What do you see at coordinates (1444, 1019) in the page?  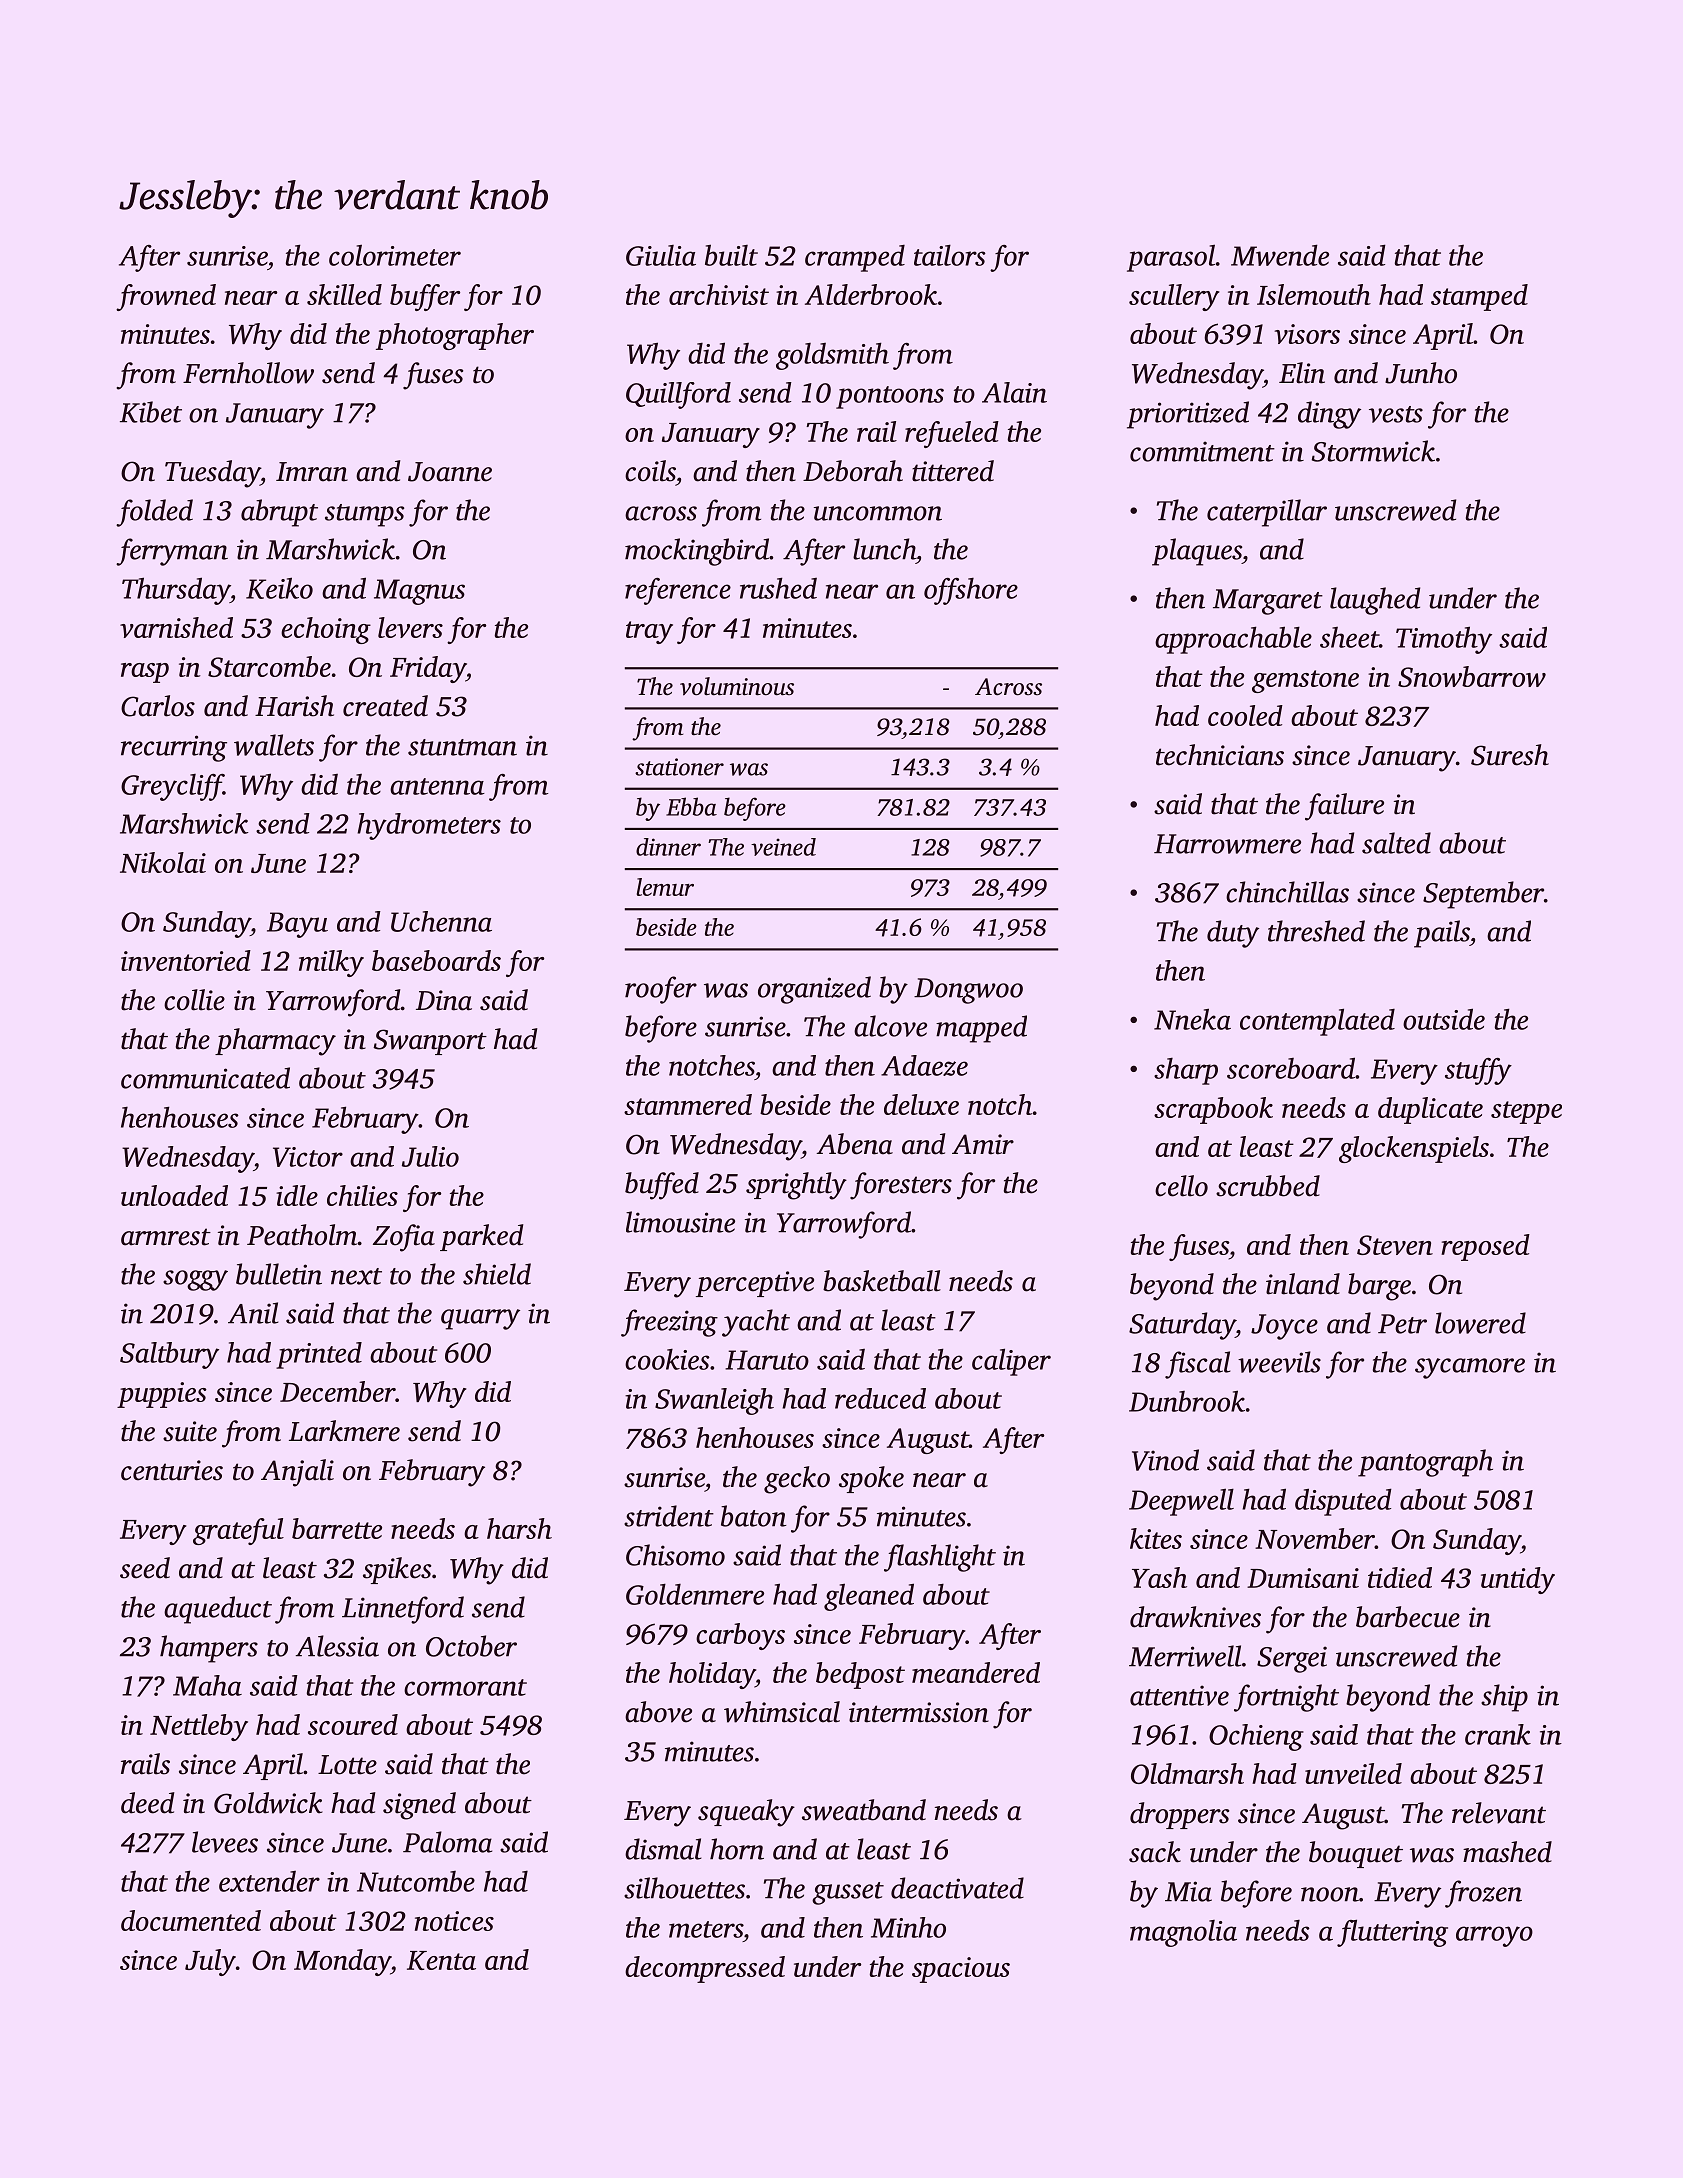 I see `outside` at bounding box center [1444, 1019].
